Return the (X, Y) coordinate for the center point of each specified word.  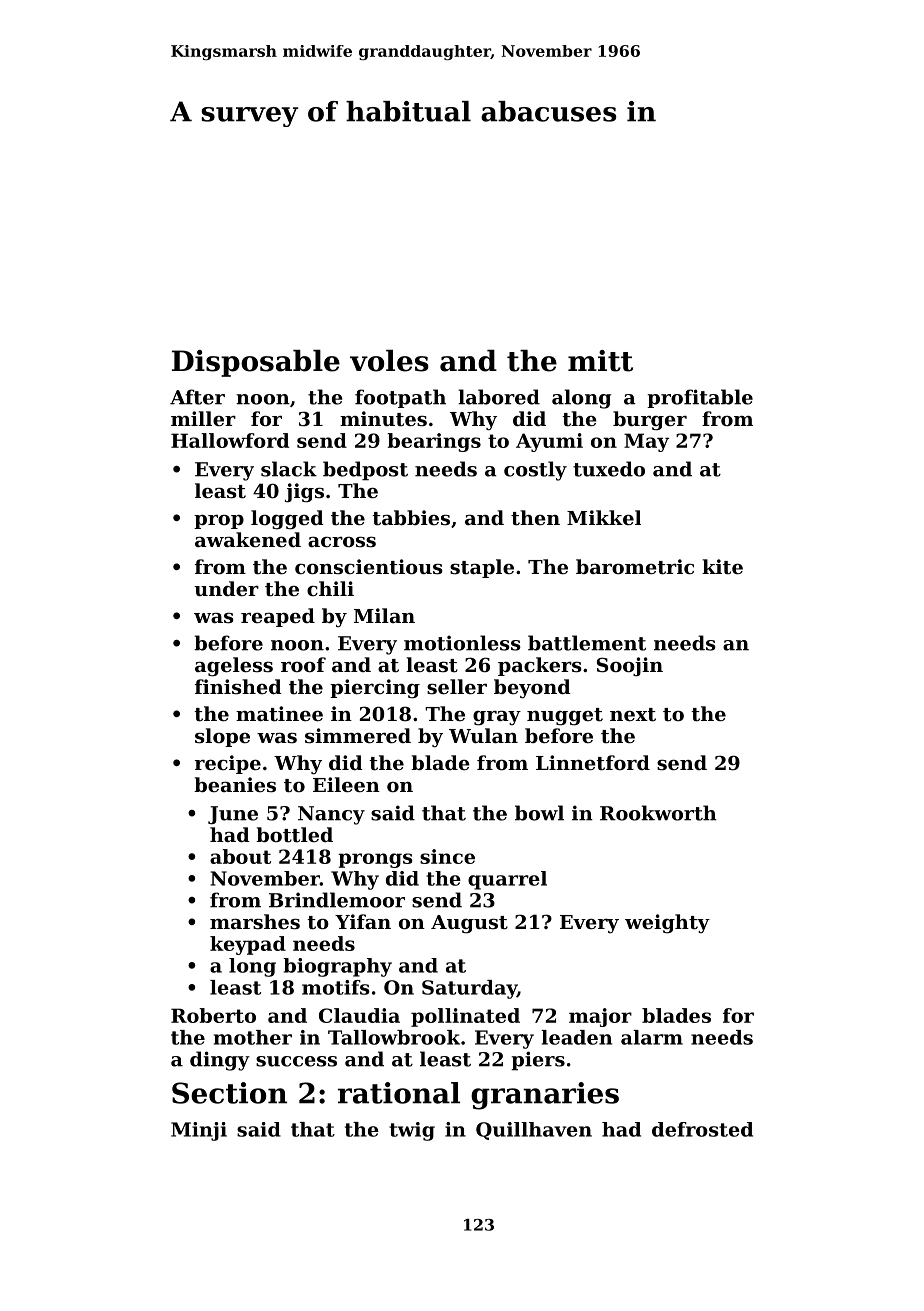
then (535, 518)
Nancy (331, 815)
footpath (400, 398)
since (447, 856)
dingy (220, 1061)
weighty (667, 924)
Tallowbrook (394, 1037)
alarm (652, 1037)
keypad (248, 945)
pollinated (465, 1017)
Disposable (256, 363)
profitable (700, 398)
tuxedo (609, 469)
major (600, 1017)
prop (219, 522)
